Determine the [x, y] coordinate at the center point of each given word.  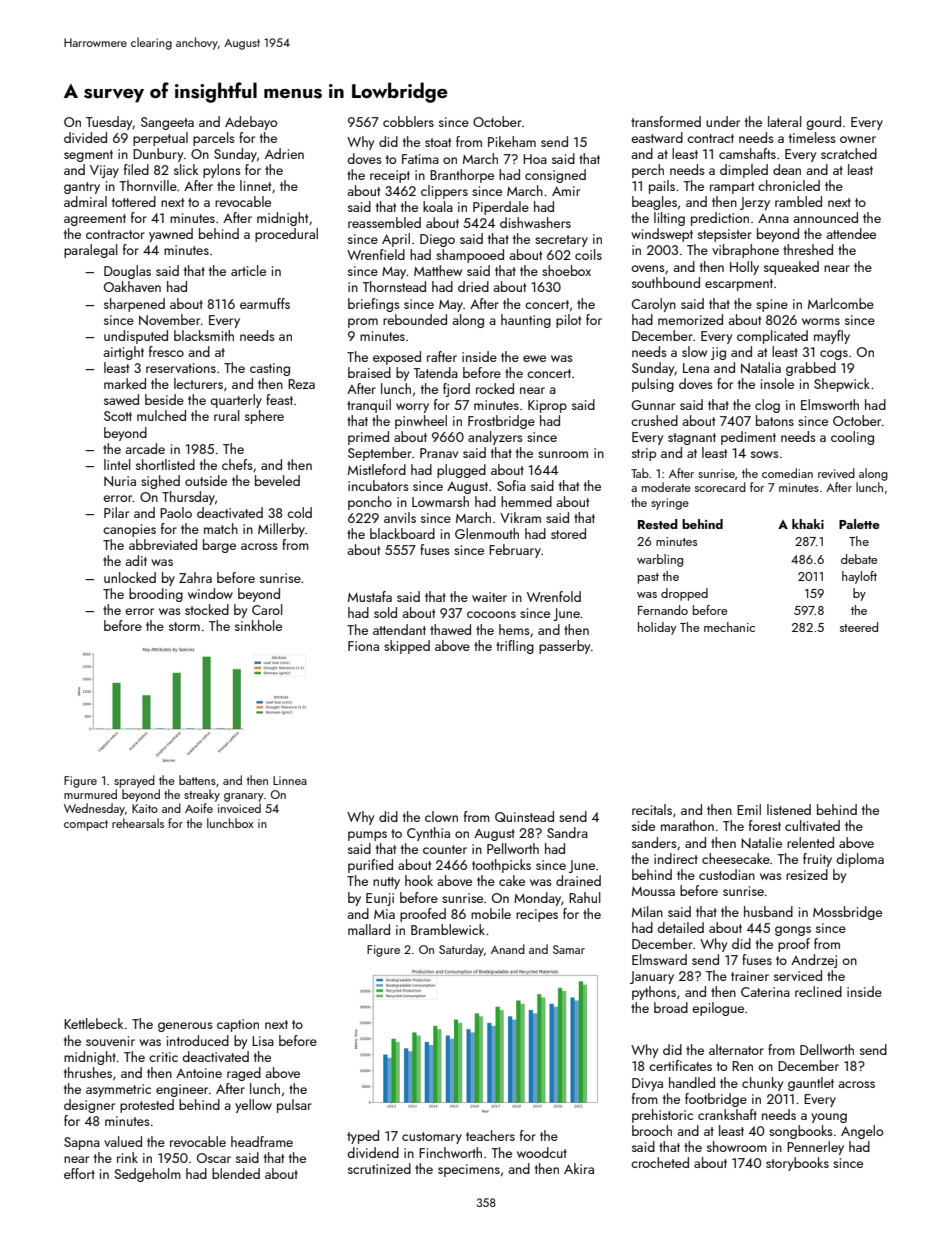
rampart [732, 188]
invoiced [239, 808]
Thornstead [394, 286]
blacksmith [204, 335]
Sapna [82, 1143]
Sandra [567, 832]
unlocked [130, 577]
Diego [437, 240]
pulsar [294, 1106]
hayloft [859, 577]
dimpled [744, 171]
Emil [749, 809]
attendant [399, 629]
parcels [213, 139]
